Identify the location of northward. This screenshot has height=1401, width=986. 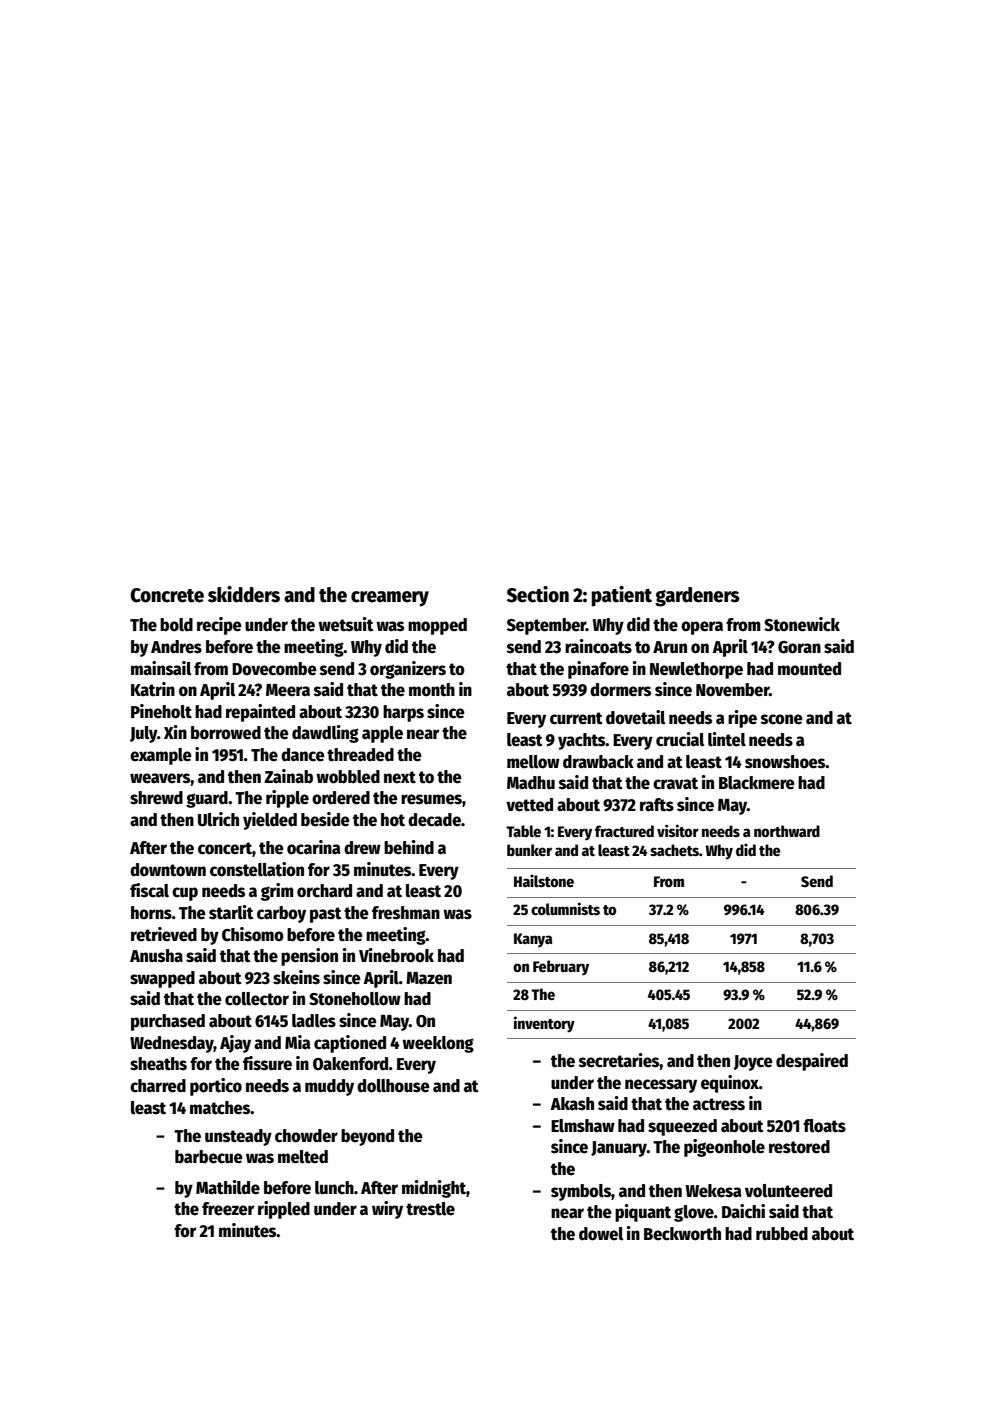
(787, 831).
